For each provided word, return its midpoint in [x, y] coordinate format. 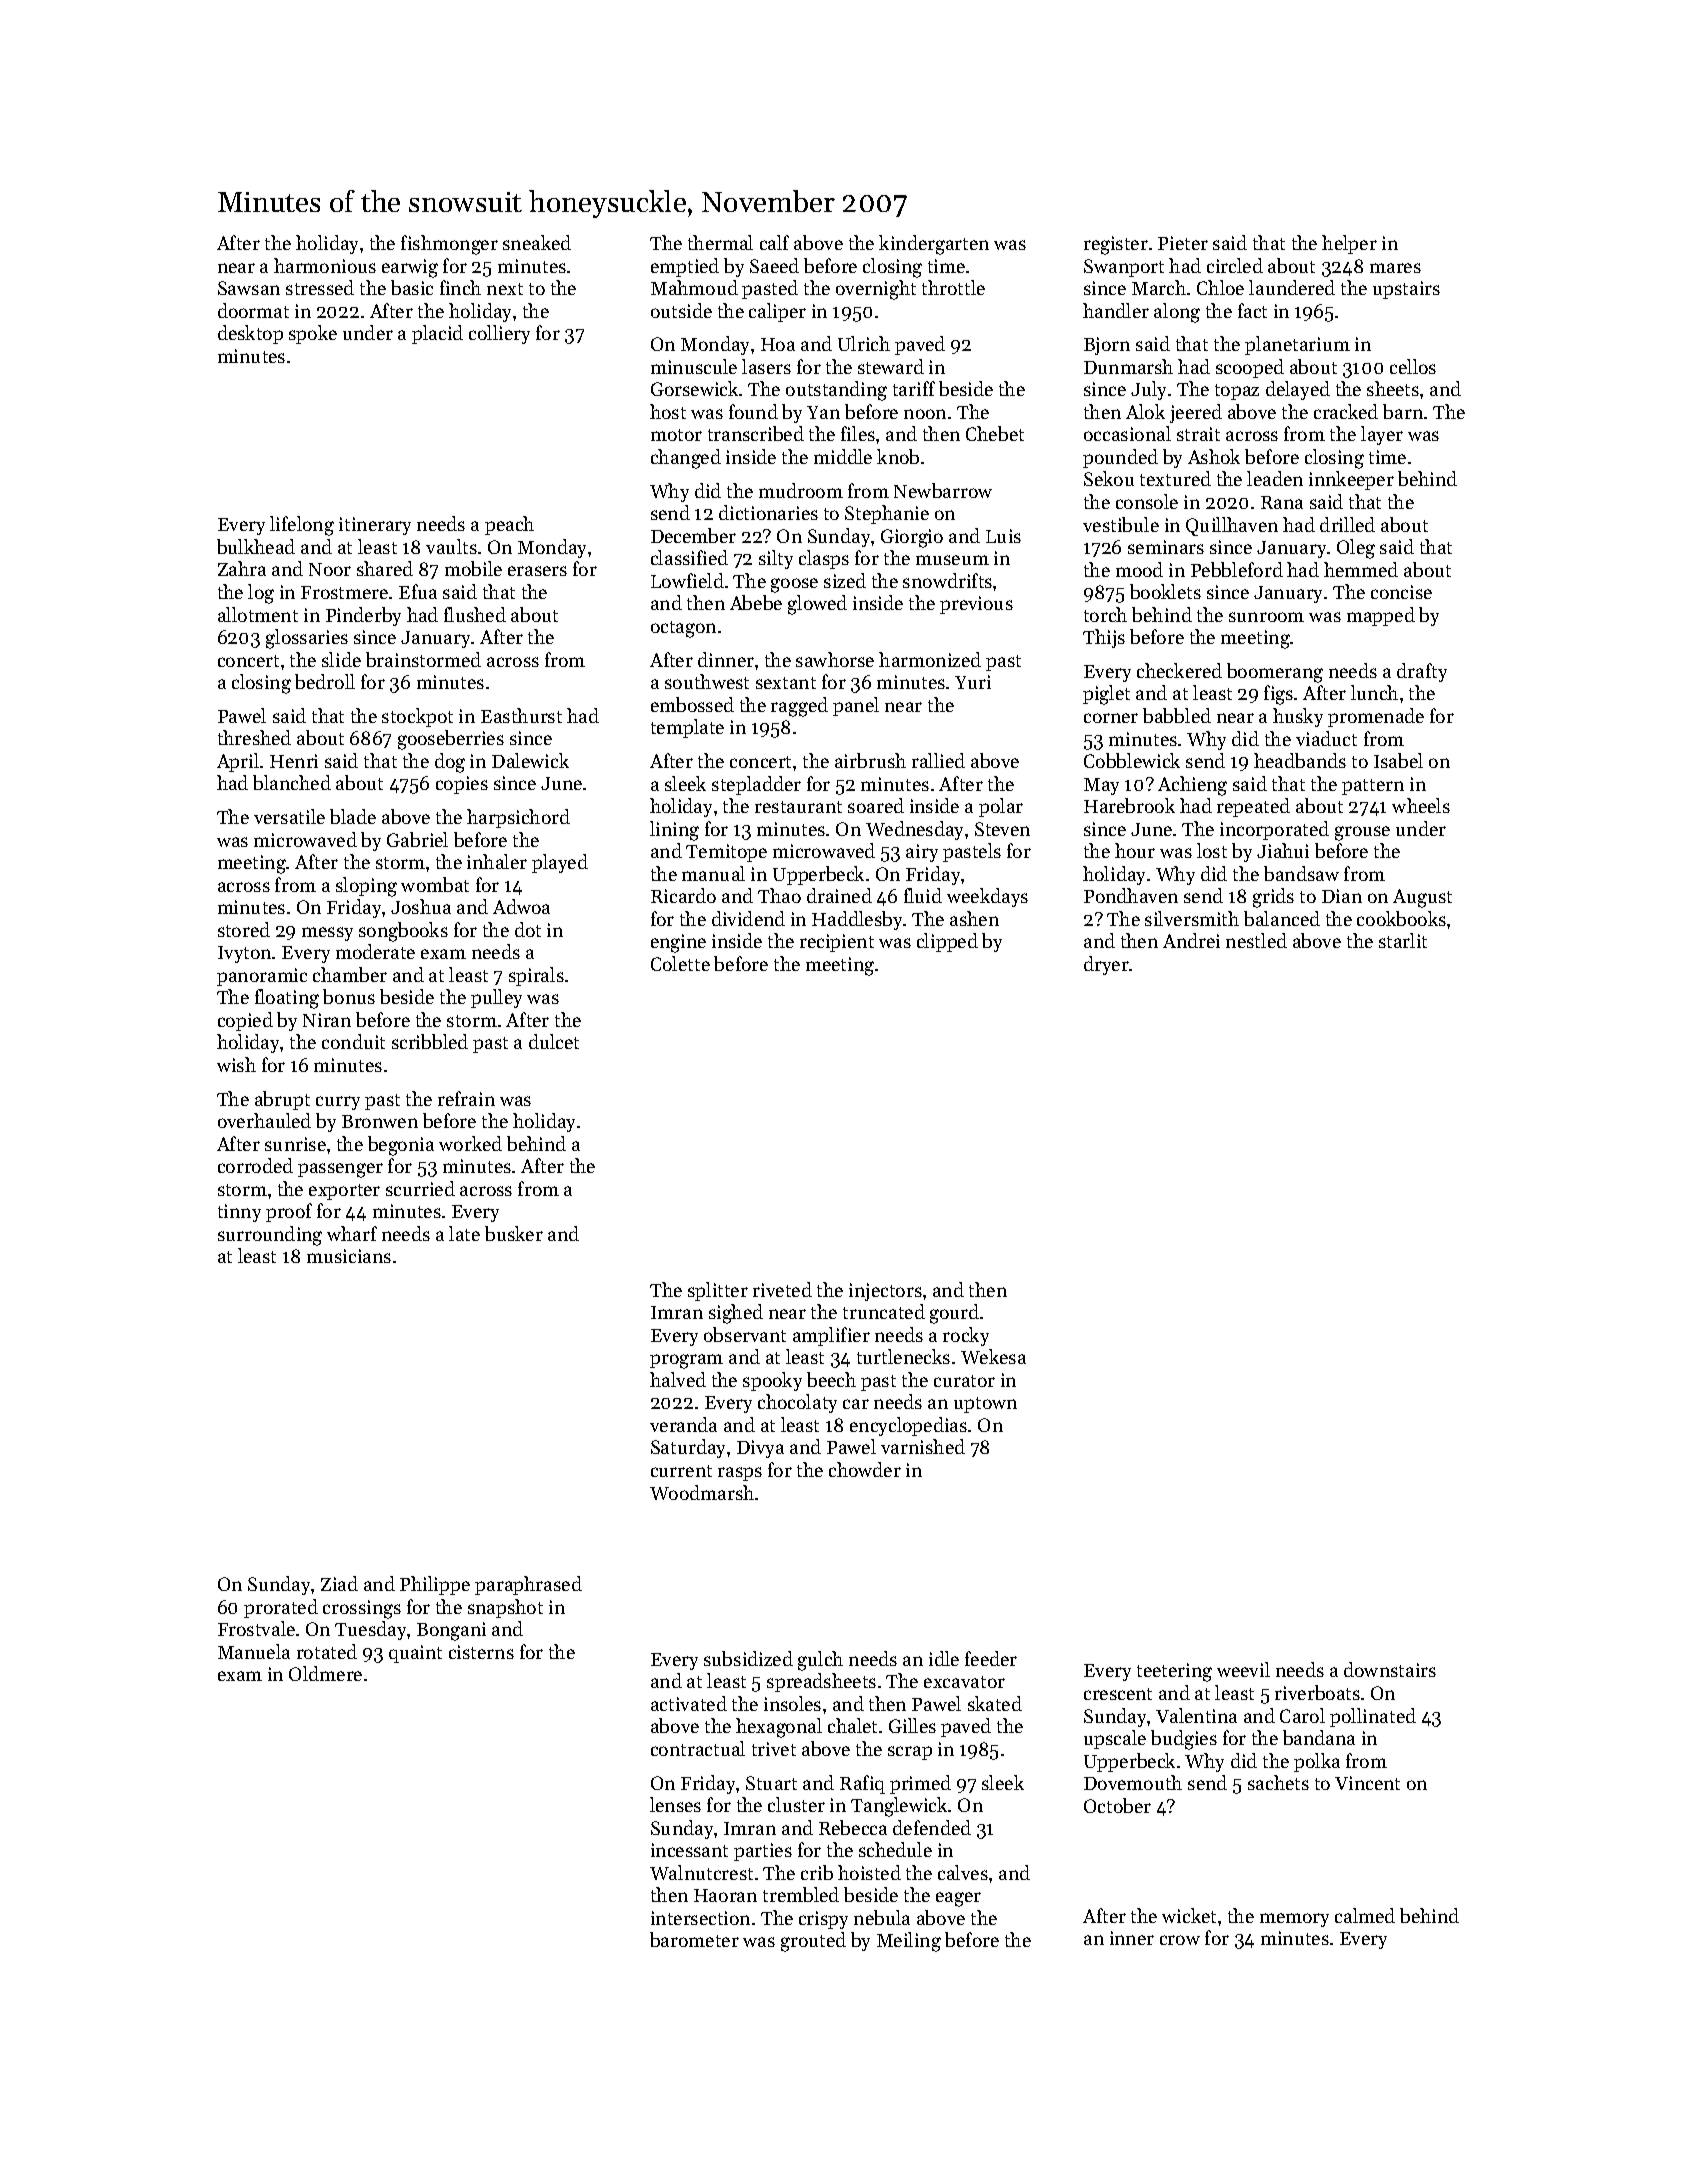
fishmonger [449, 245]
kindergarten [934, 245]
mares [1395, 268]
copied [245, 1021]
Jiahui [1283, 850]
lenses [675, 1804]
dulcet [554, 1041]
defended [932, 1827]
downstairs [1390, 1669]
